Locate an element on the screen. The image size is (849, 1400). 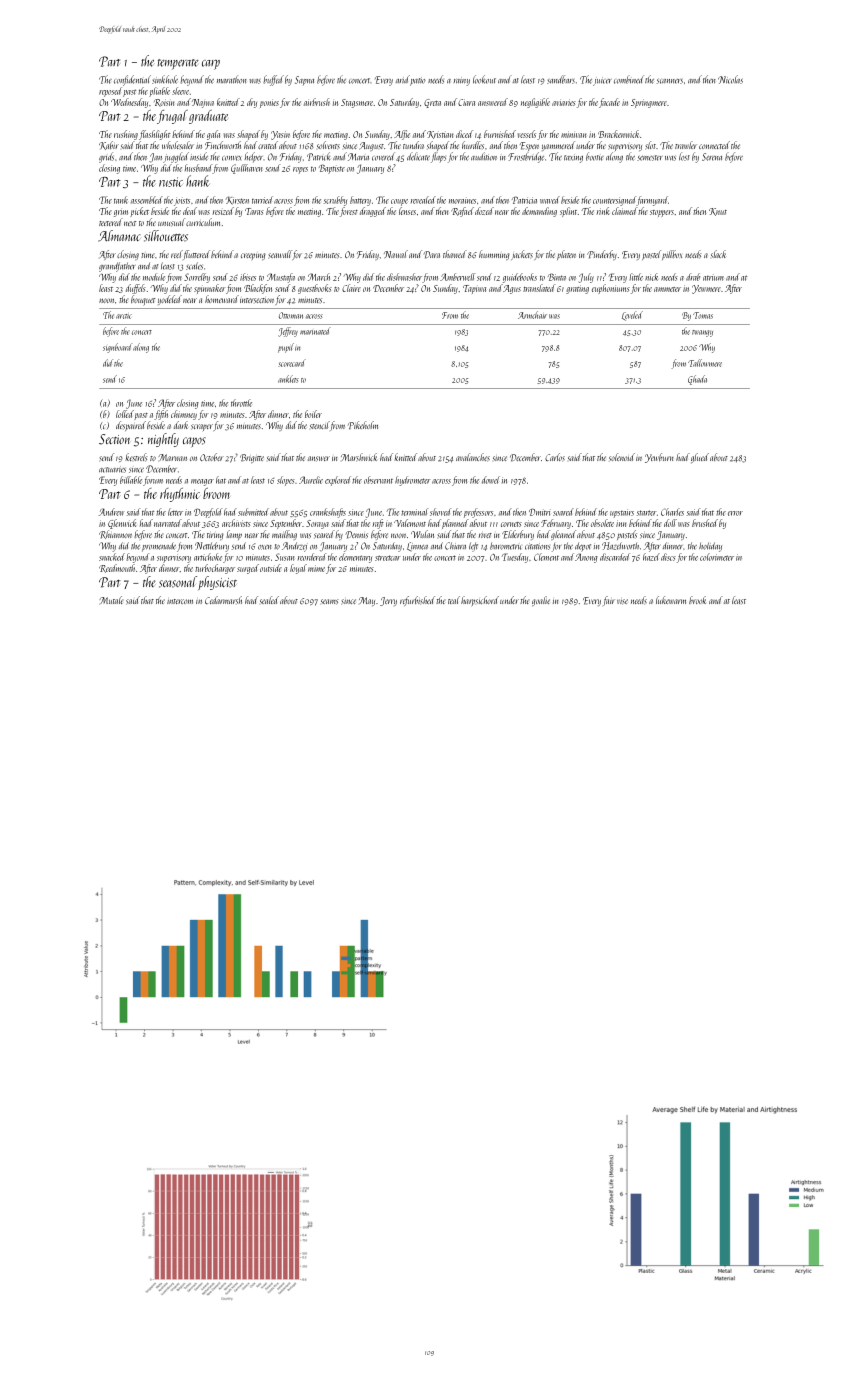
covered is located at coordinates (383, 156).
